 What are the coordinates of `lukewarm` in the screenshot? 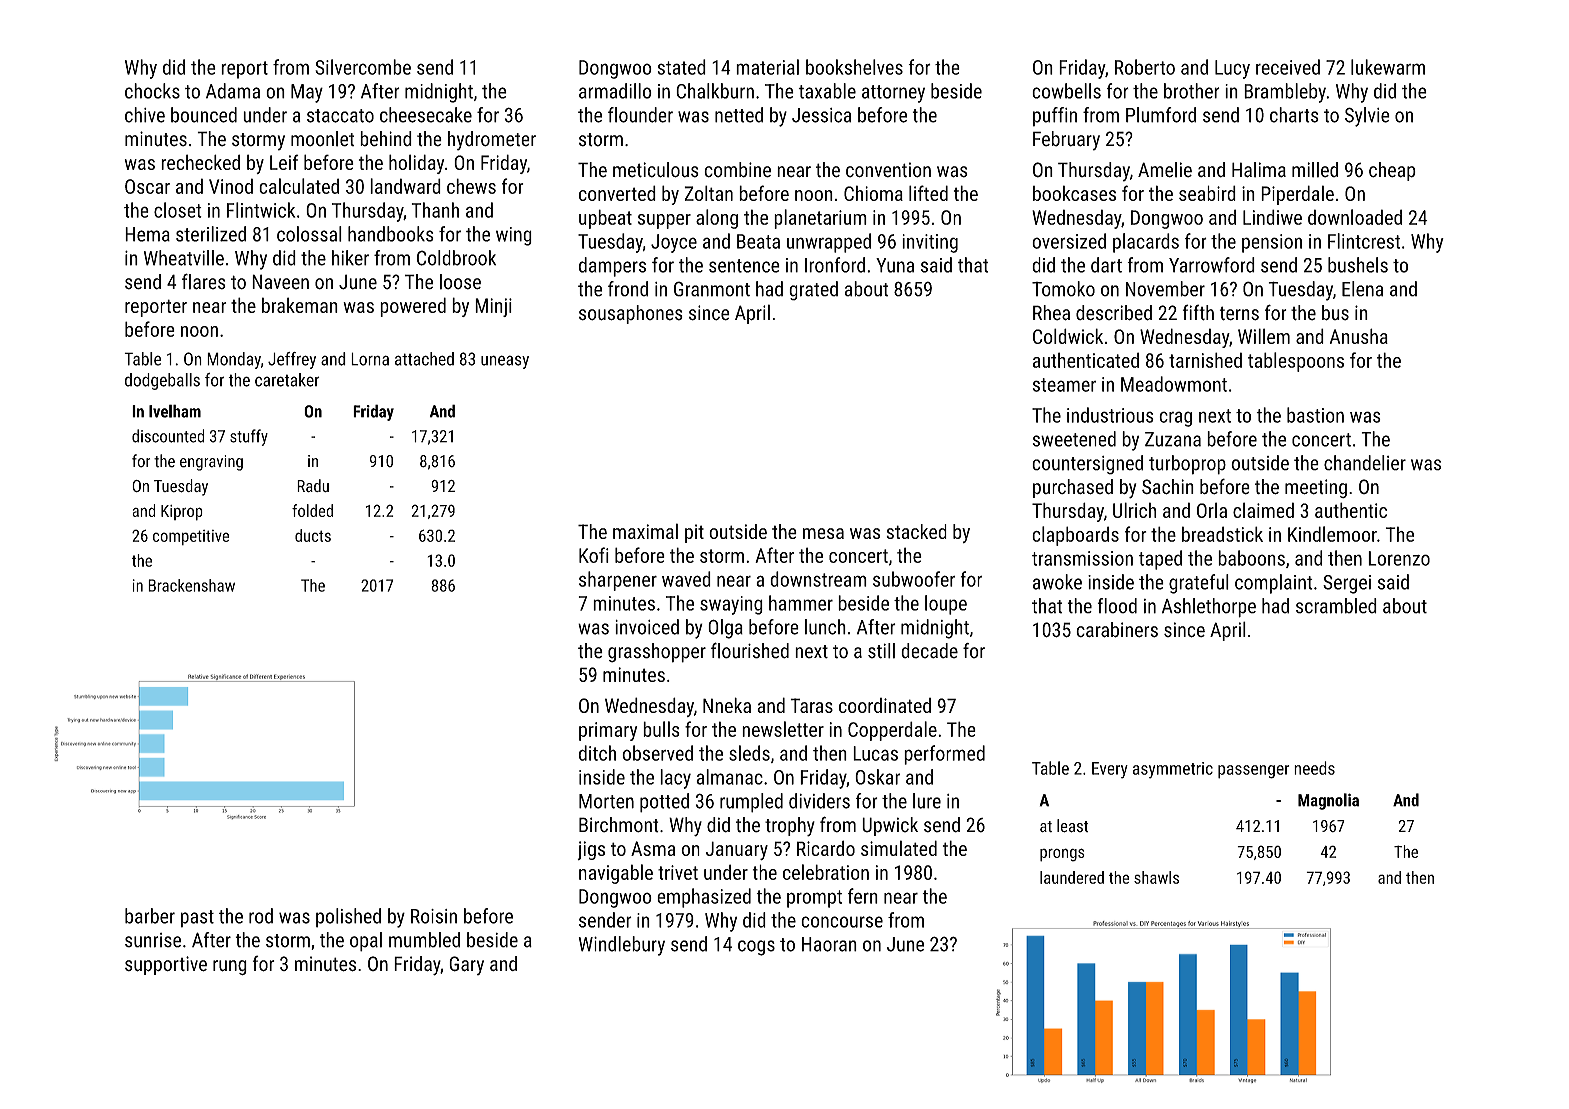 It's located at (1388, 67).
